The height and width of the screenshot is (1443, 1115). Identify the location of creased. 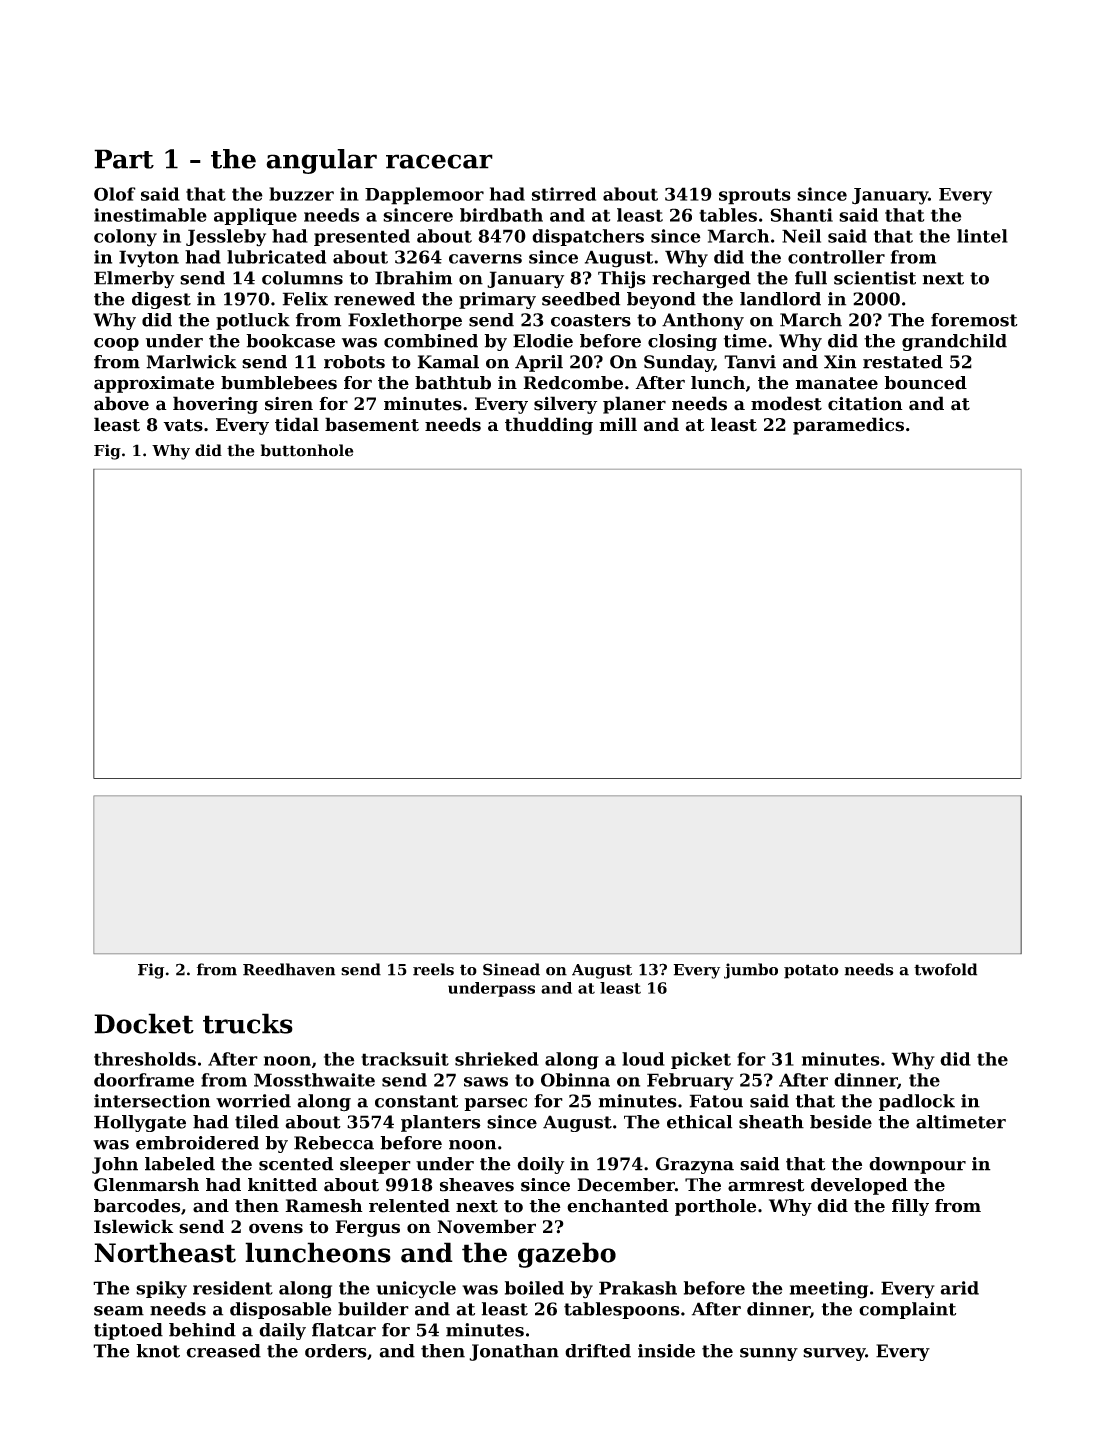
(223, 1351).
